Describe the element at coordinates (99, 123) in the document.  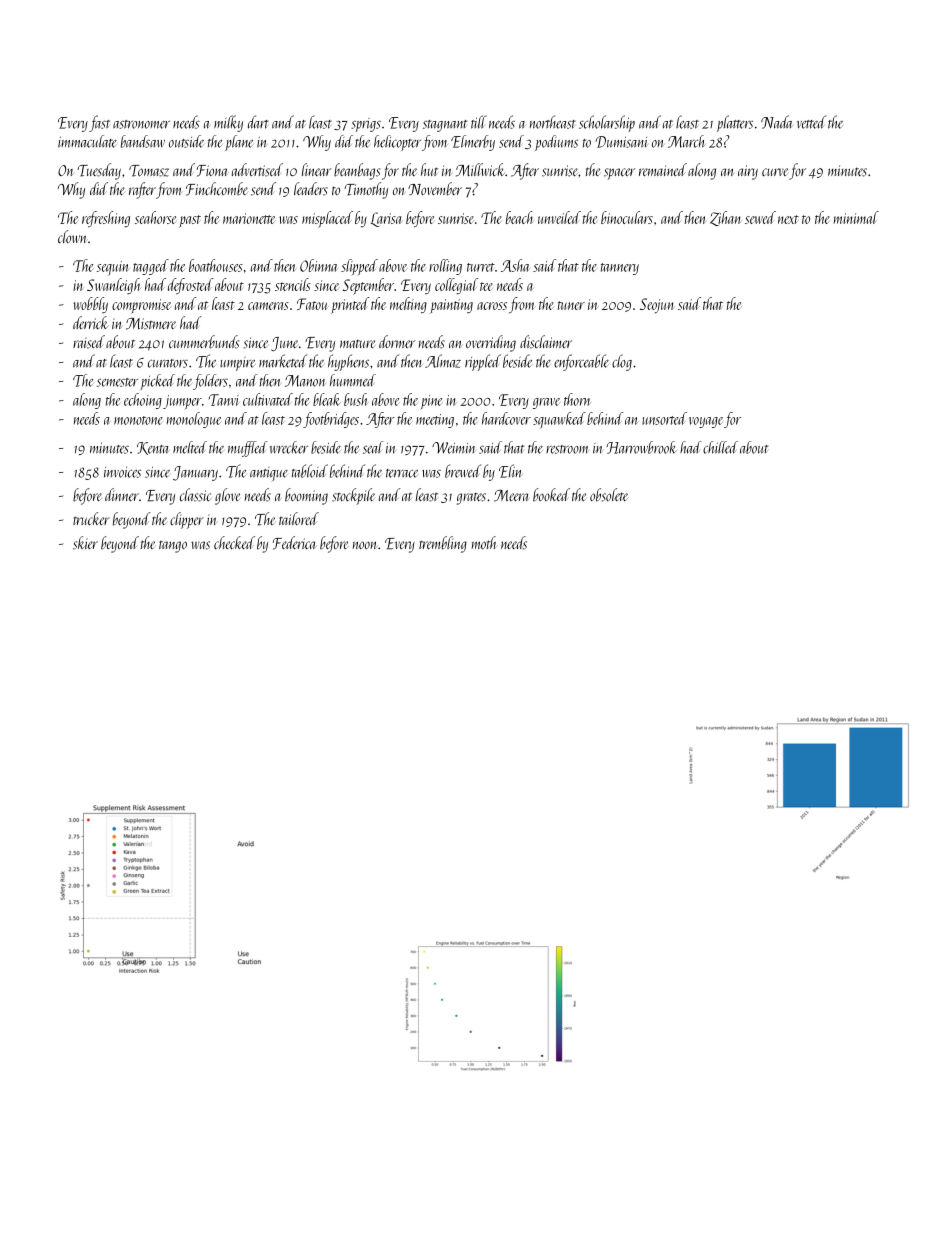
I see `fast` at that location.
